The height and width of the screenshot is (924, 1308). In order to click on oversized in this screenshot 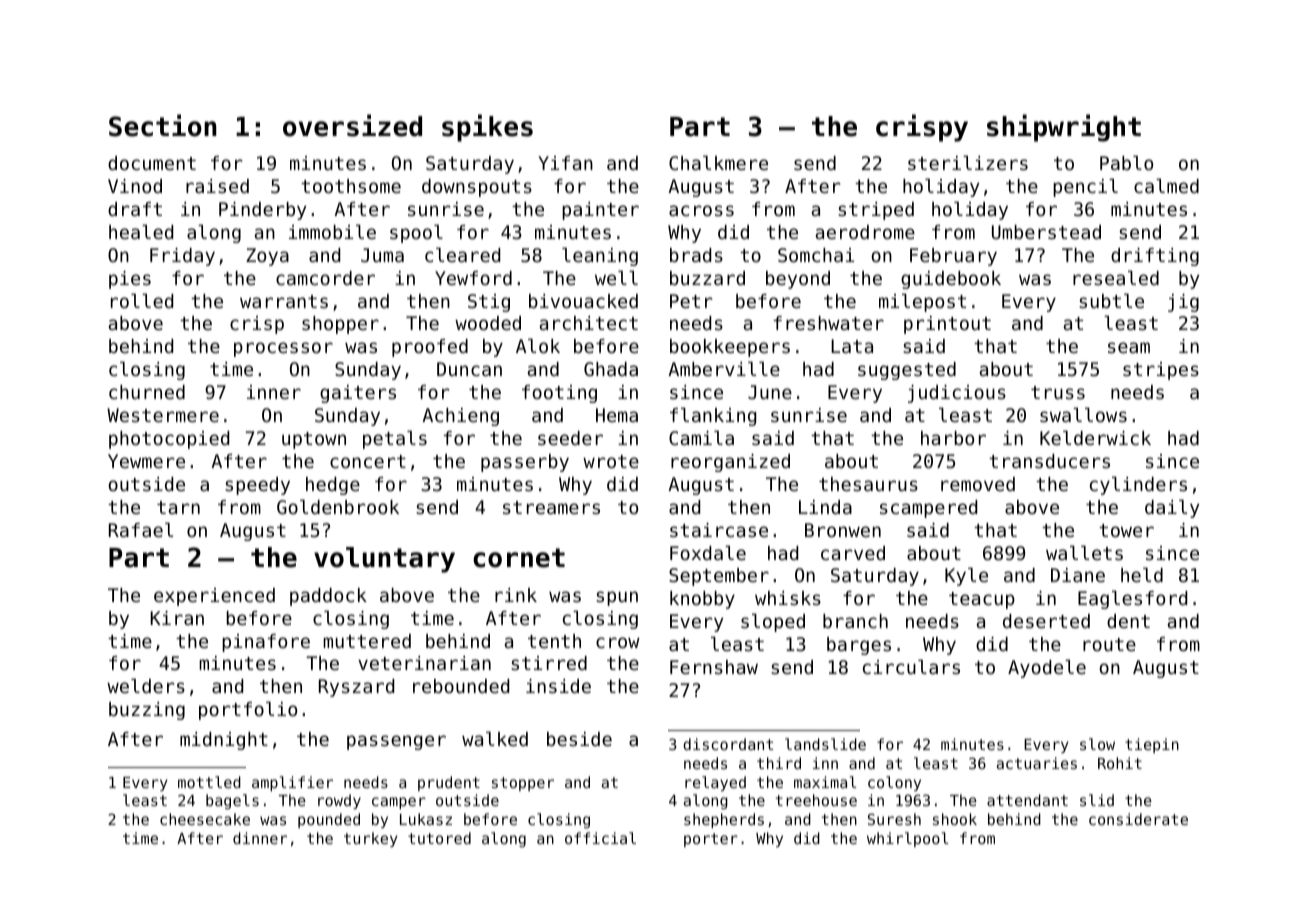, I will do `click(352, 125)`.
